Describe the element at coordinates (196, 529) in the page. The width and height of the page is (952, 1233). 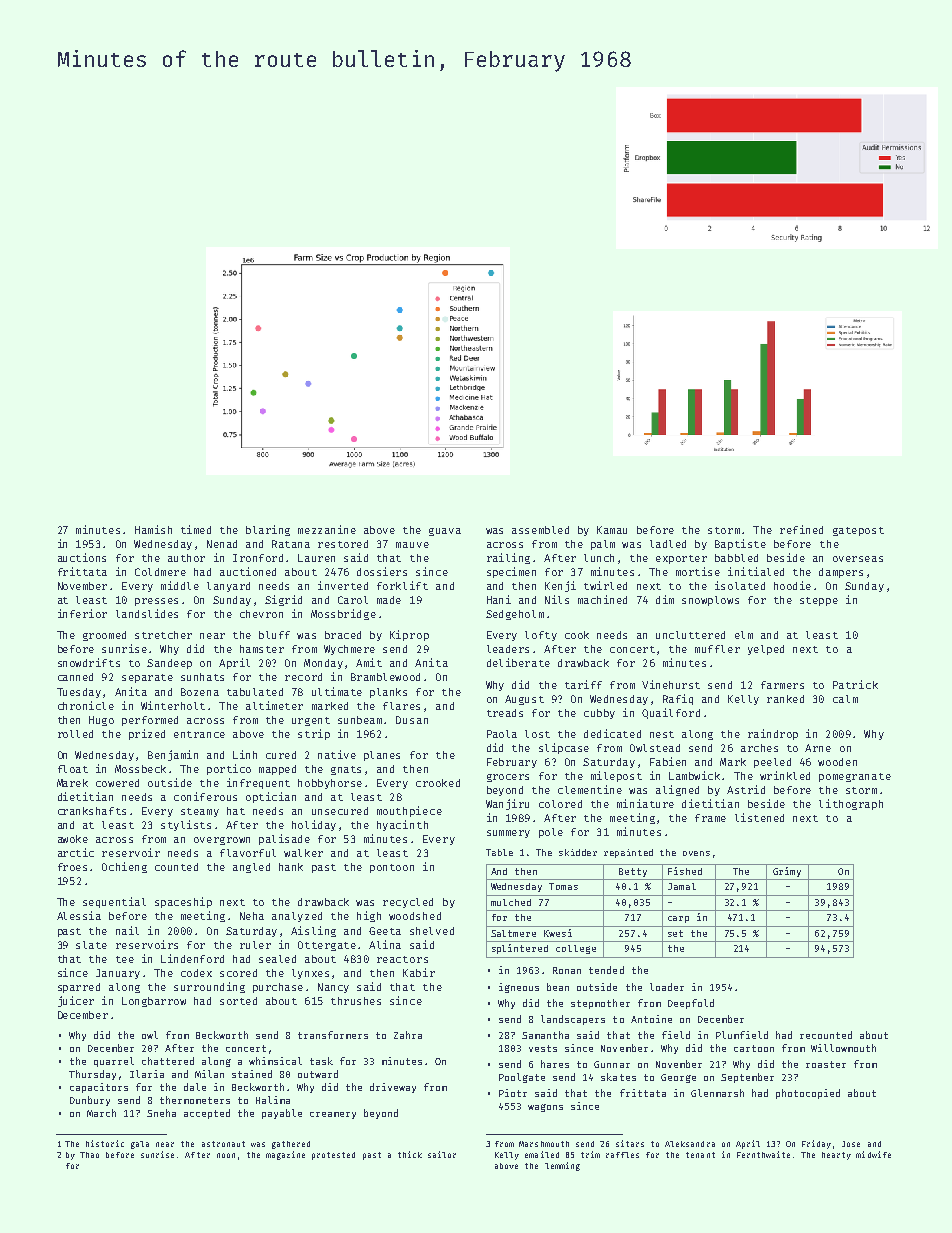
I see `timed` at that location.
